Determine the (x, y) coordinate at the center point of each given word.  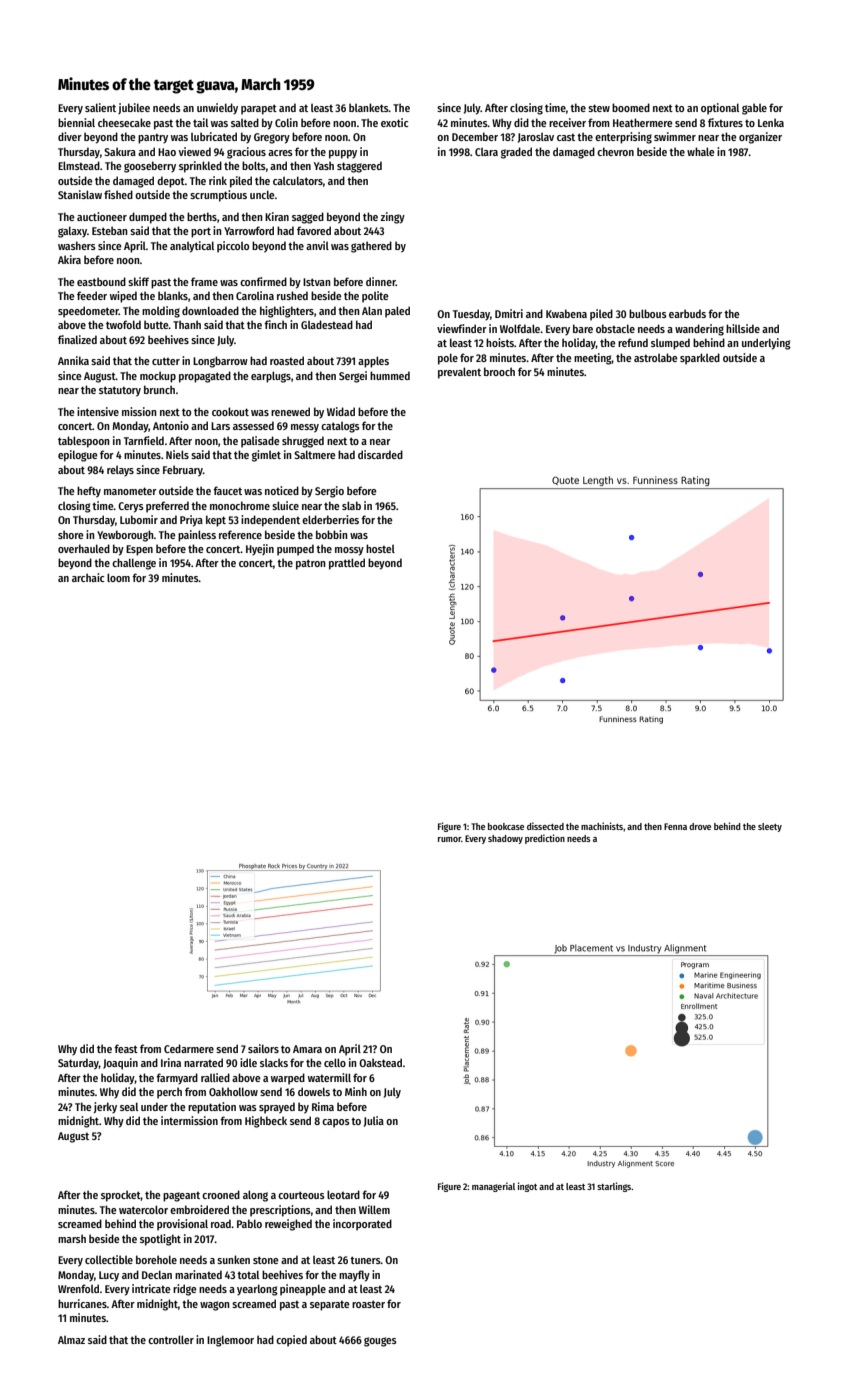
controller (171, 1339)
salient (100, 107)
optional (720, 109)
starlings (614, 1187)
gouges (380, 1342)
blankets (369, 107)
